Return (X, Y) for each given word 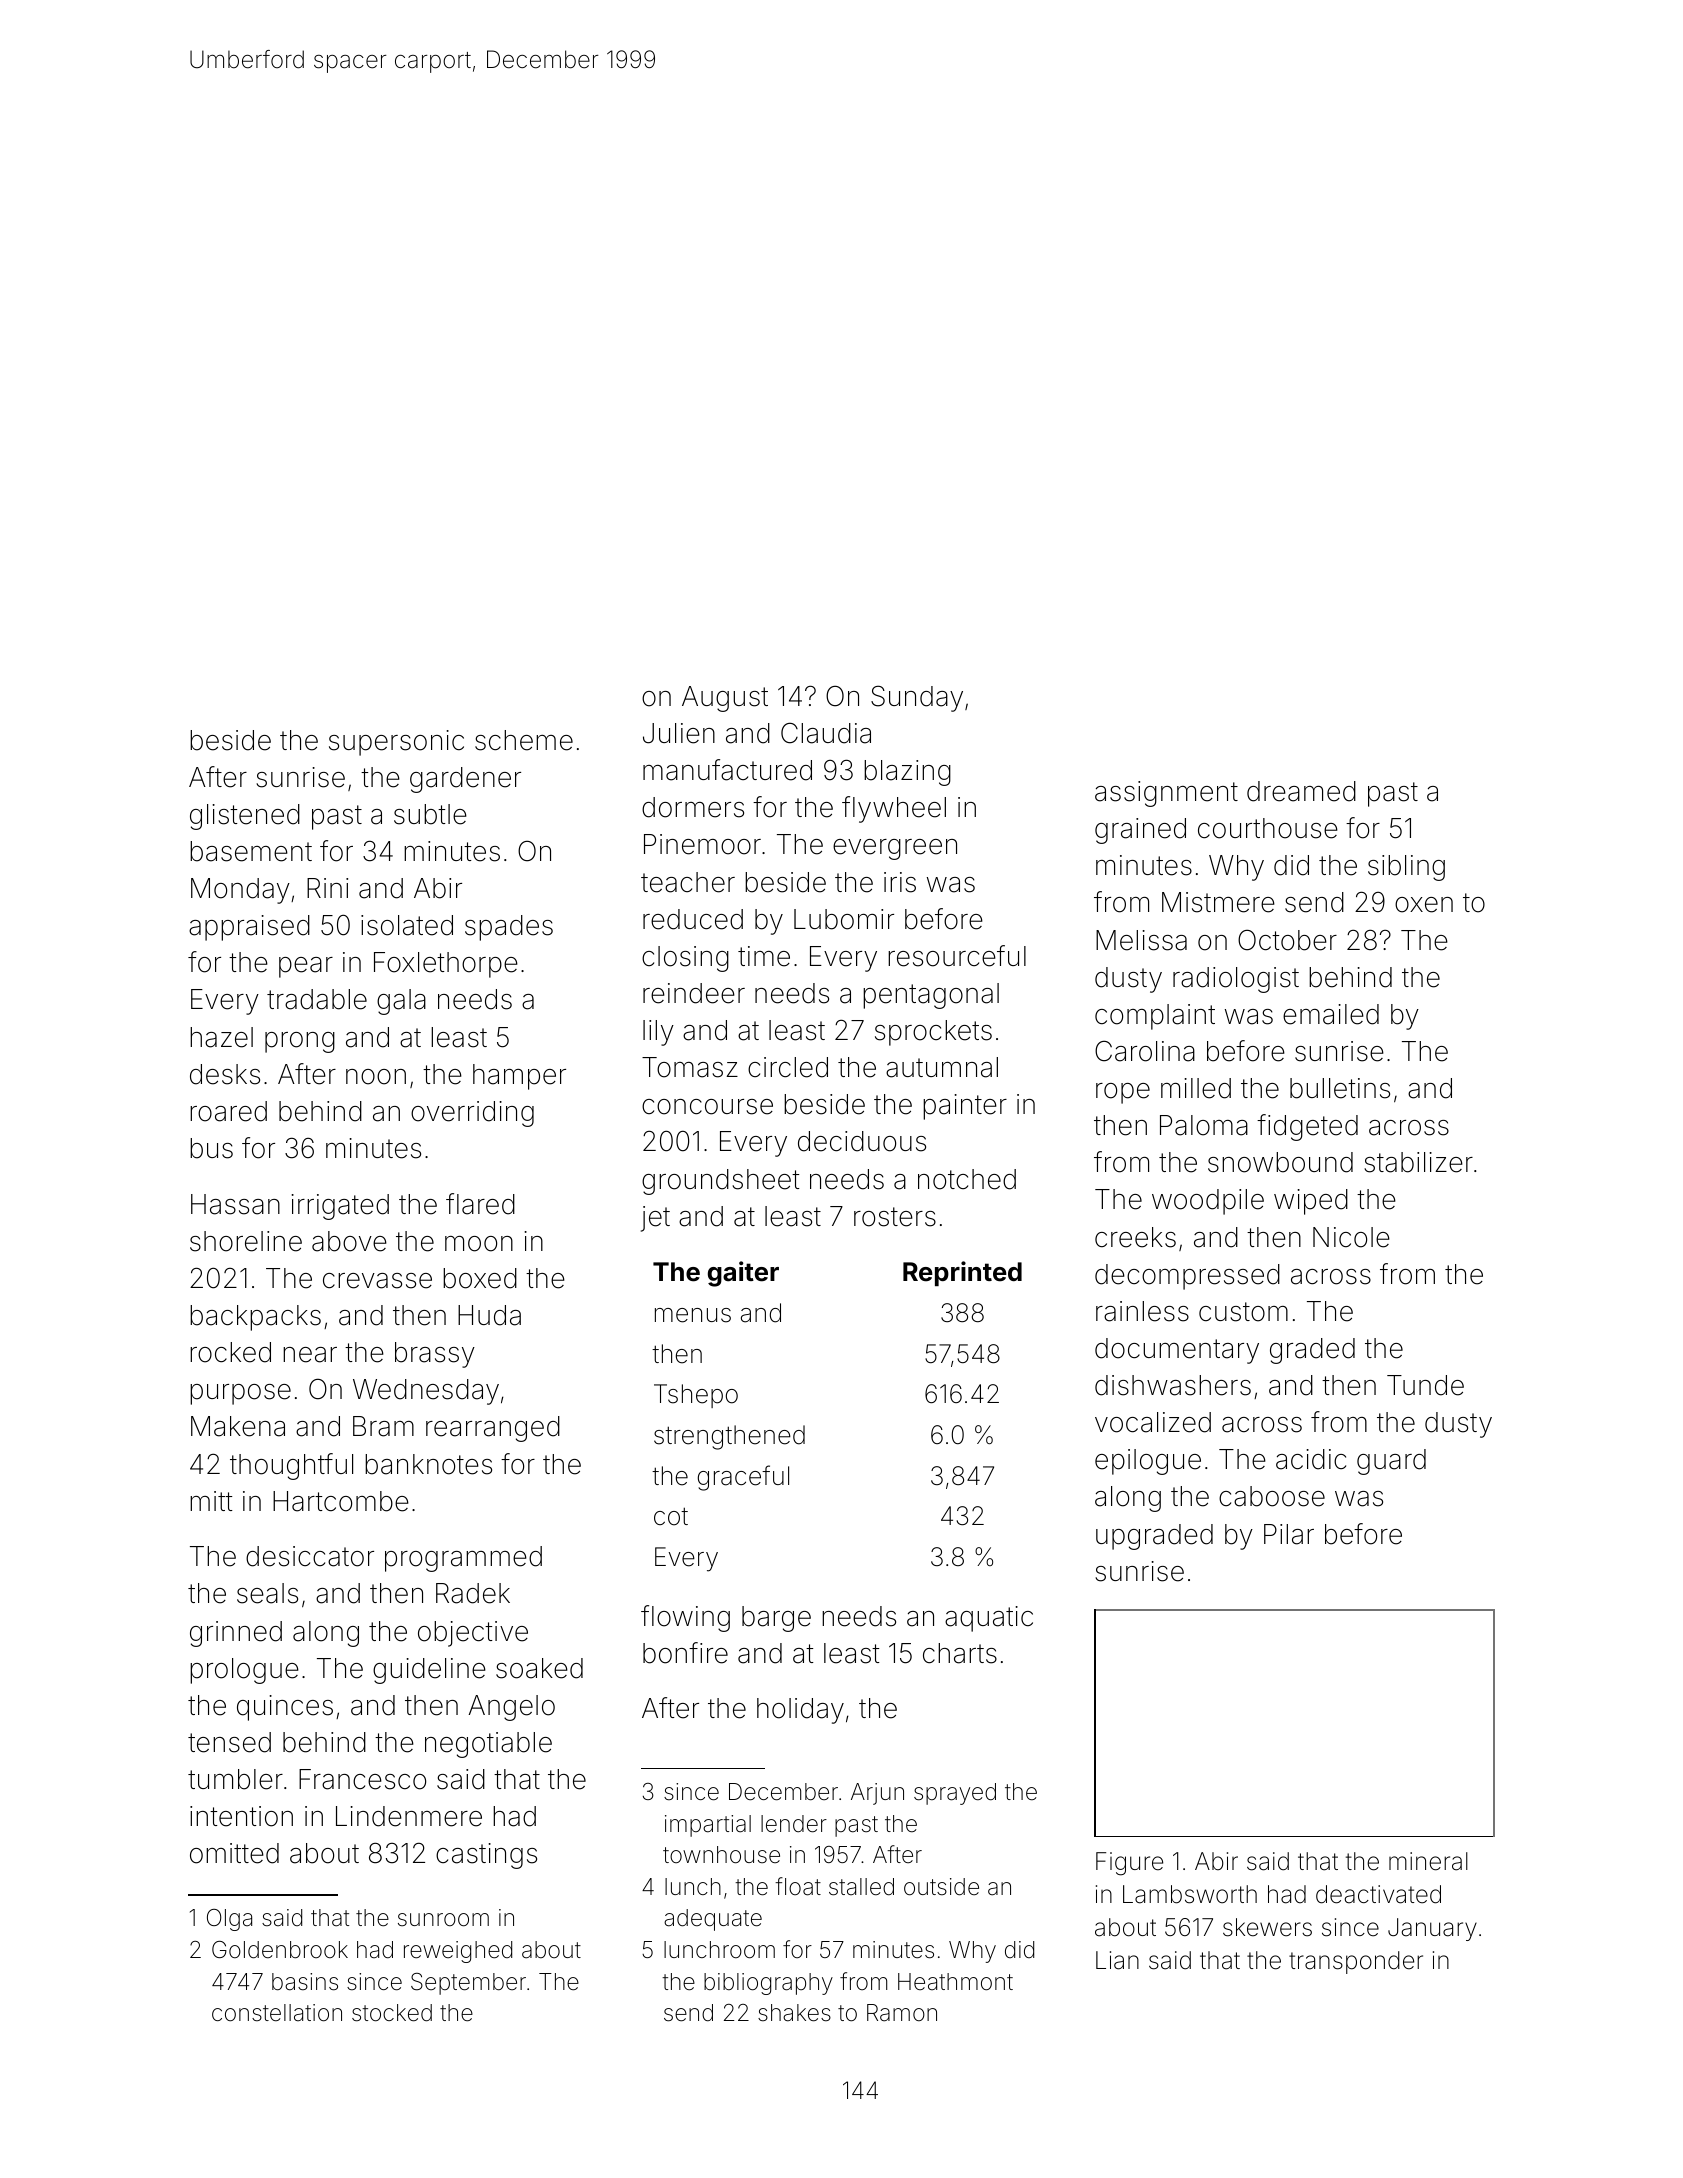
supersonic (396, 743)
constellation (277, 2013)
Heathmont (955, 1982)
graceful (743, 1478)
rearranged (493, 1429)
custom (1243, 1312)
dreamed (1301, 791)
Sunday (917, 698)
